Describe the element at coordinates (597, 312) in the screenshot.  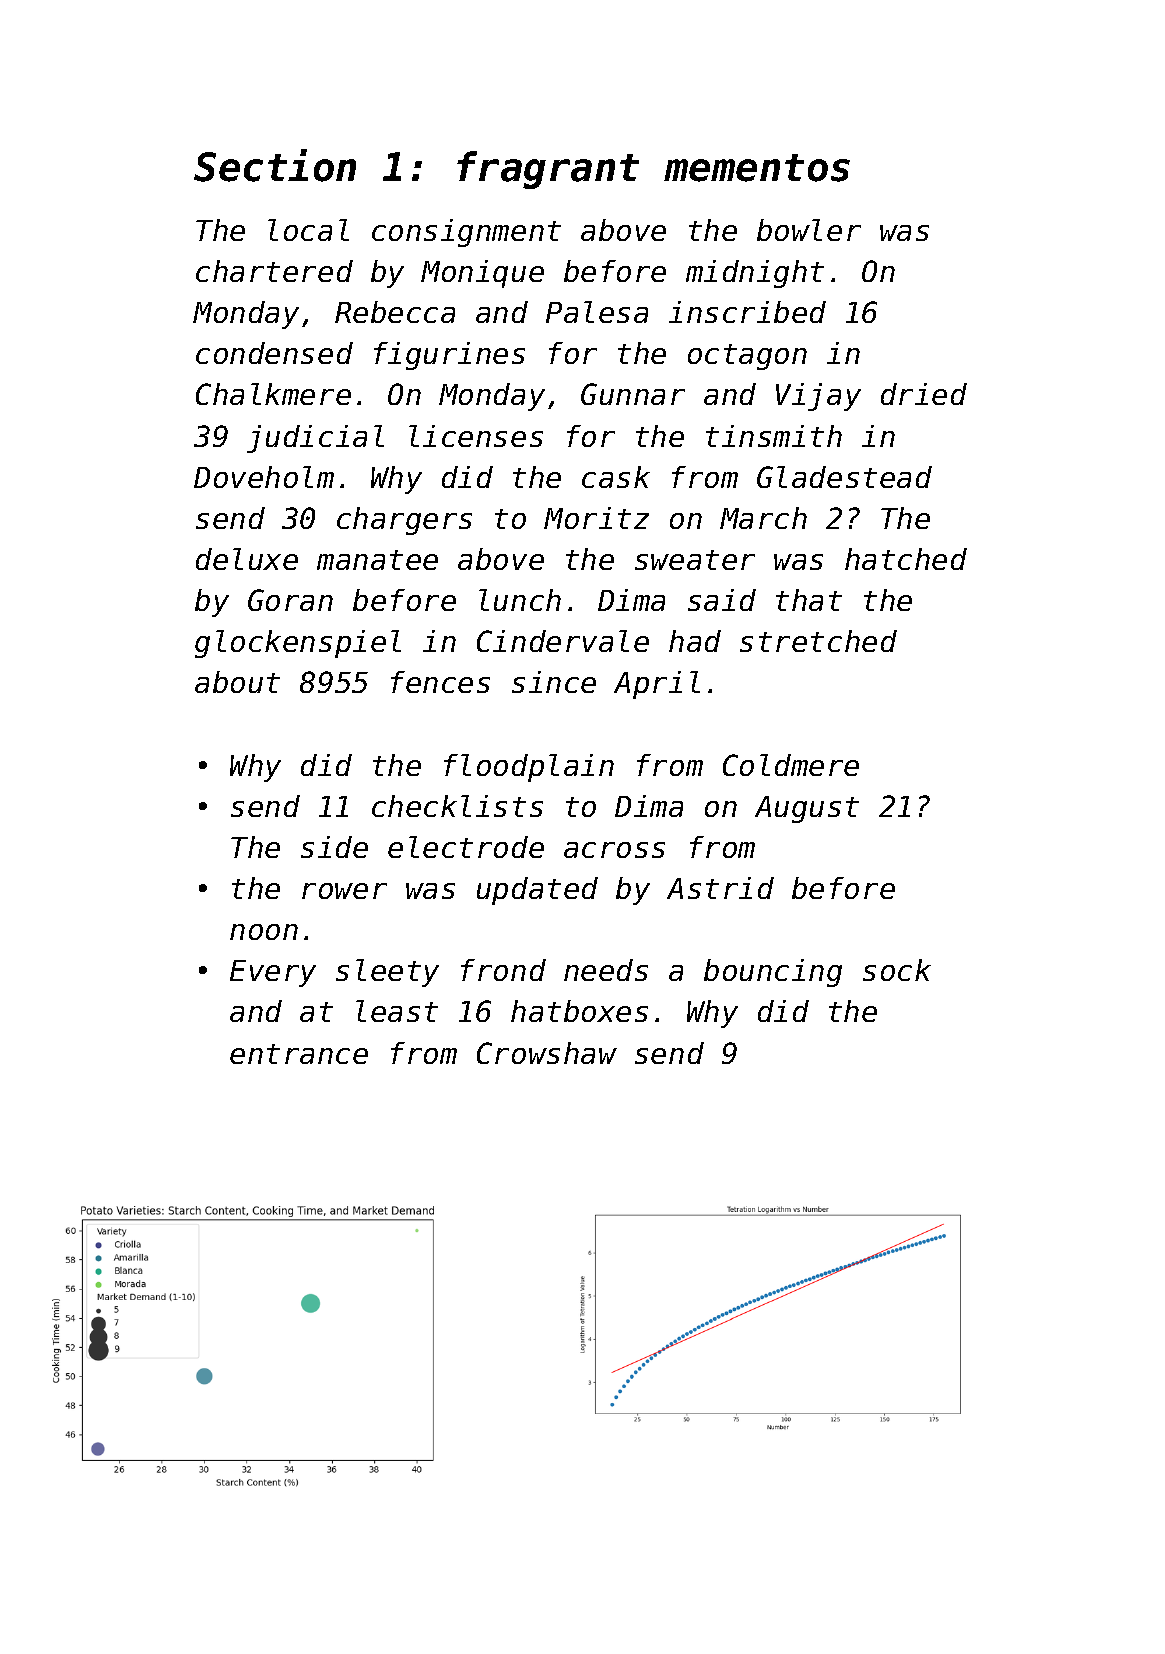
I see `Palesa` at that location.
